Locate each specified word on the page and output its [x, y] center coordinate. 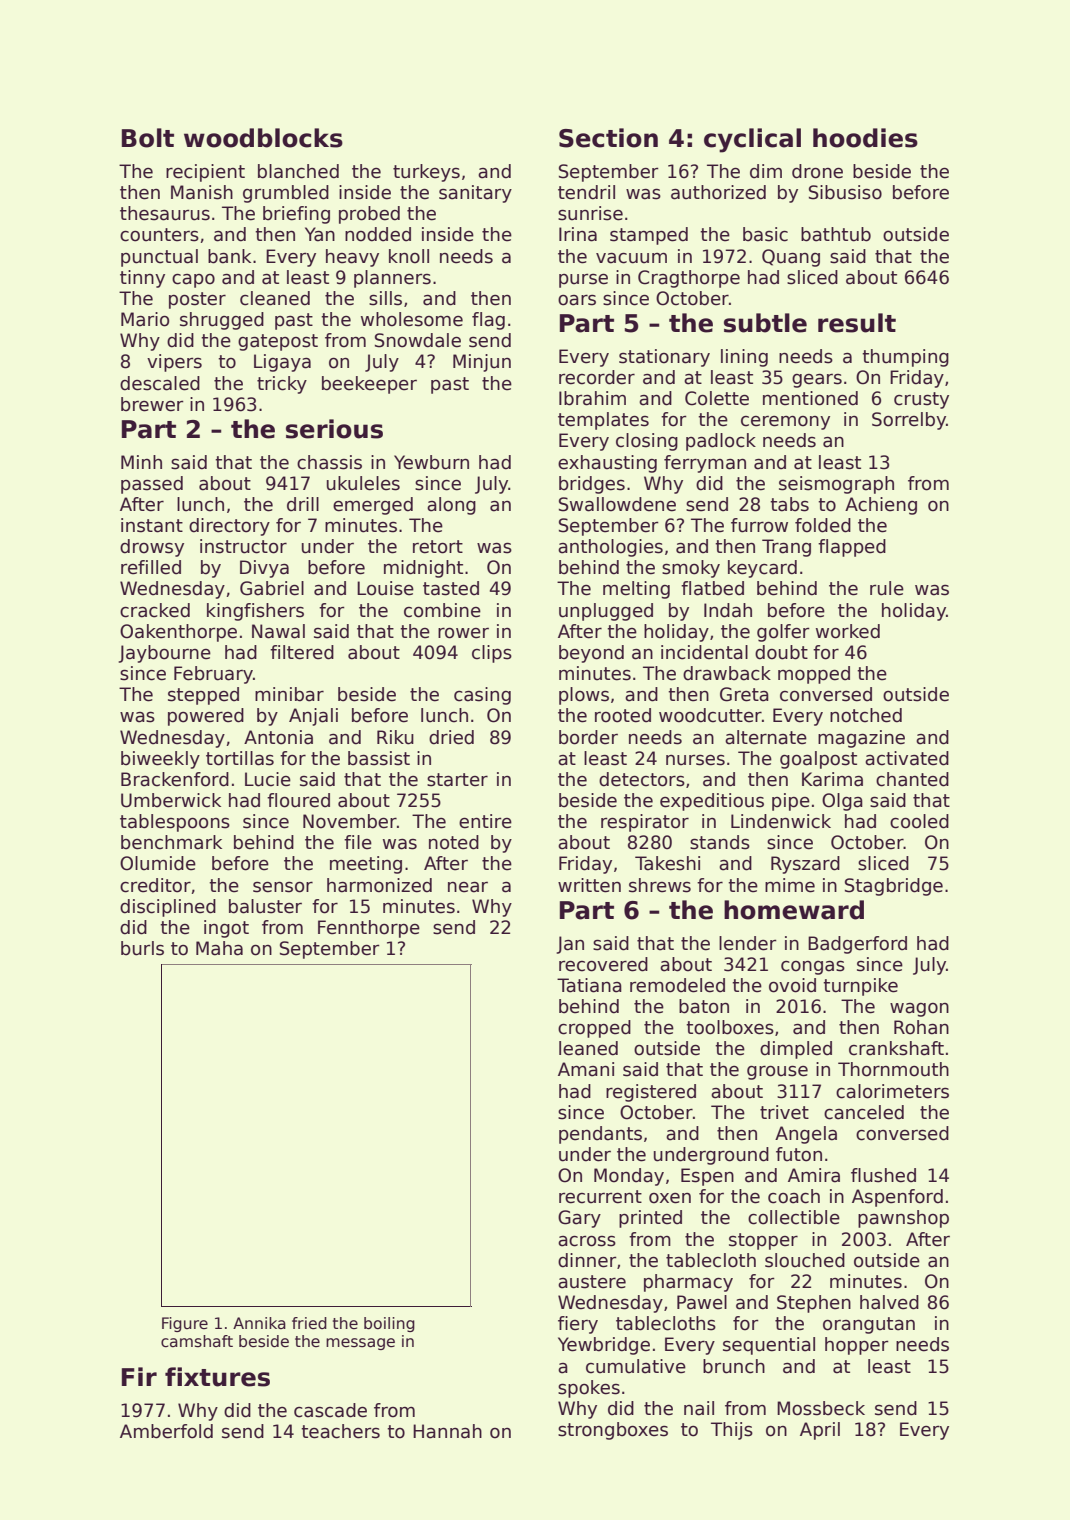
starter [457, 780]
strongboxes [613, 1431]
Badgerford [857, 945]
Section [608, 138]
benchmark [171, 842]
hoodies [865, 138]
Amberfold [166, 1431]
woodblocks [263, 138]
